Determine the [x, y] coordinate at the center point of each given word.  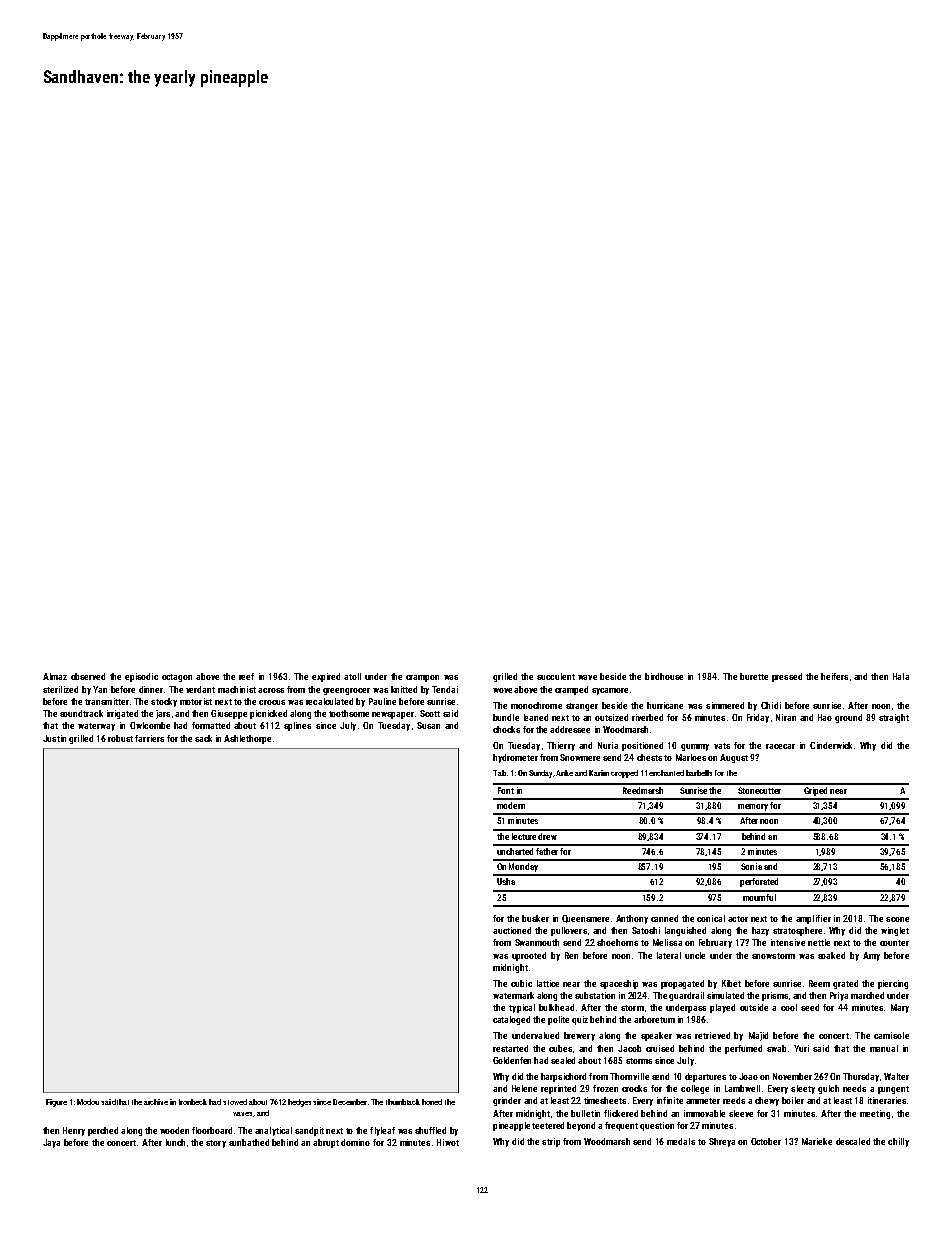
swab [776, 1048]
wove [502, 690]
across [271, 690]
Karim [599, 773]
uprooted [529, 956]
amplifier [813, 919]
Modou [88, 1102]
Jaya [51, 1143]
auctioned [512, 930]
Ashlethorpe [247, 739]
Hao [825, 717]
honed [432, 1102]
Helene [524, 1088]
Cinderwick [831, 745]
